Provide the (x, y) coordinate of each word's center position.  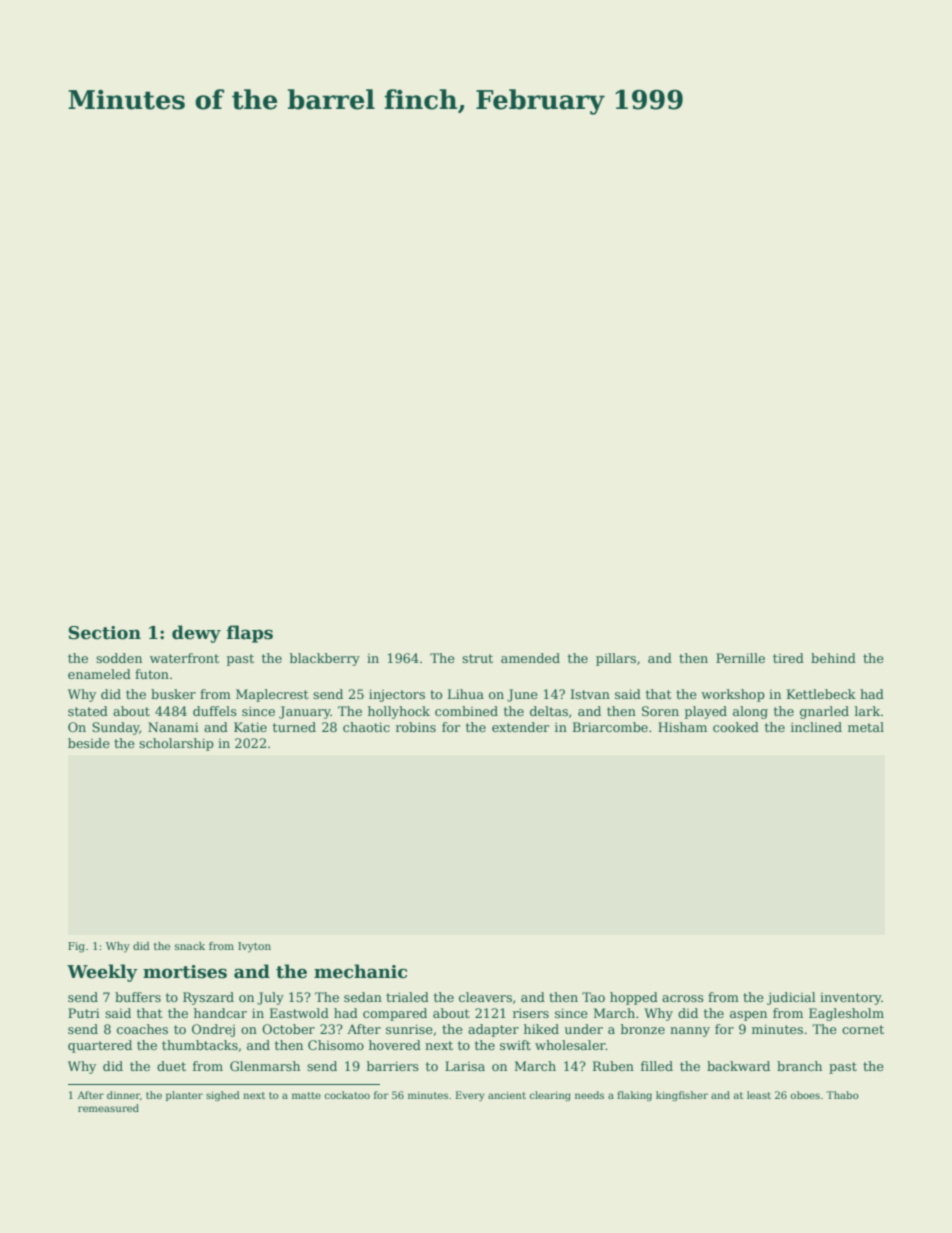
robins (416, 727)
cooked (736, 727)
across (683, 998)
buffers (138, 997)
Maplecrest (272, 695)
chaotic (366, 727)
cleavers (485, 997)
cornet (863, 1029)
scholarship (176, 744)
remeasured (108, 1108)
